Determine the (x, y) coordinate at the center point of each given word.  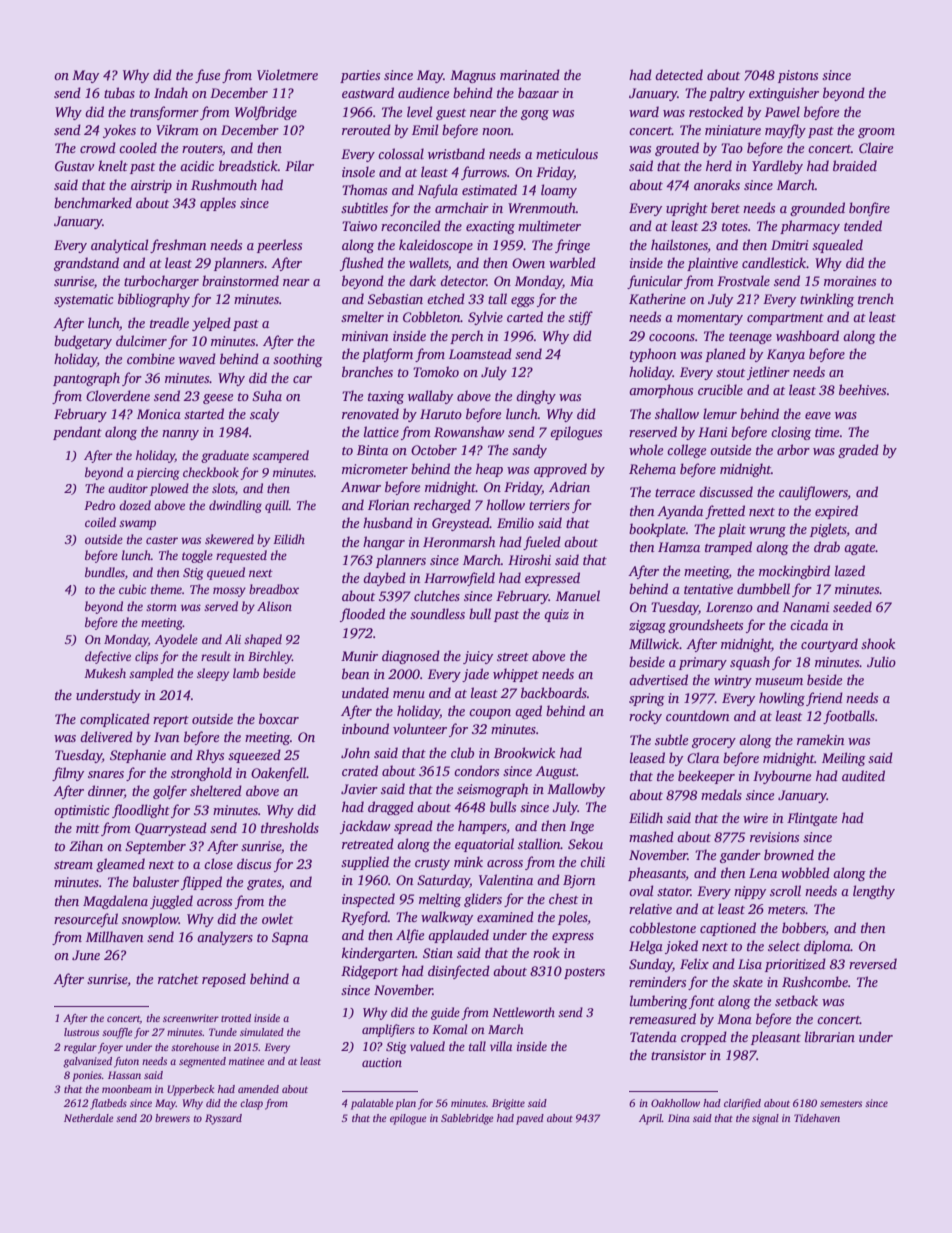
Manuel (578, 595)
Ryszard (223, 1119)
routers (202, 149)
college (686, 451)
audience (423, 92)
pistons (798, 76)
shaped (263, 640)
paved (530, 1119)
